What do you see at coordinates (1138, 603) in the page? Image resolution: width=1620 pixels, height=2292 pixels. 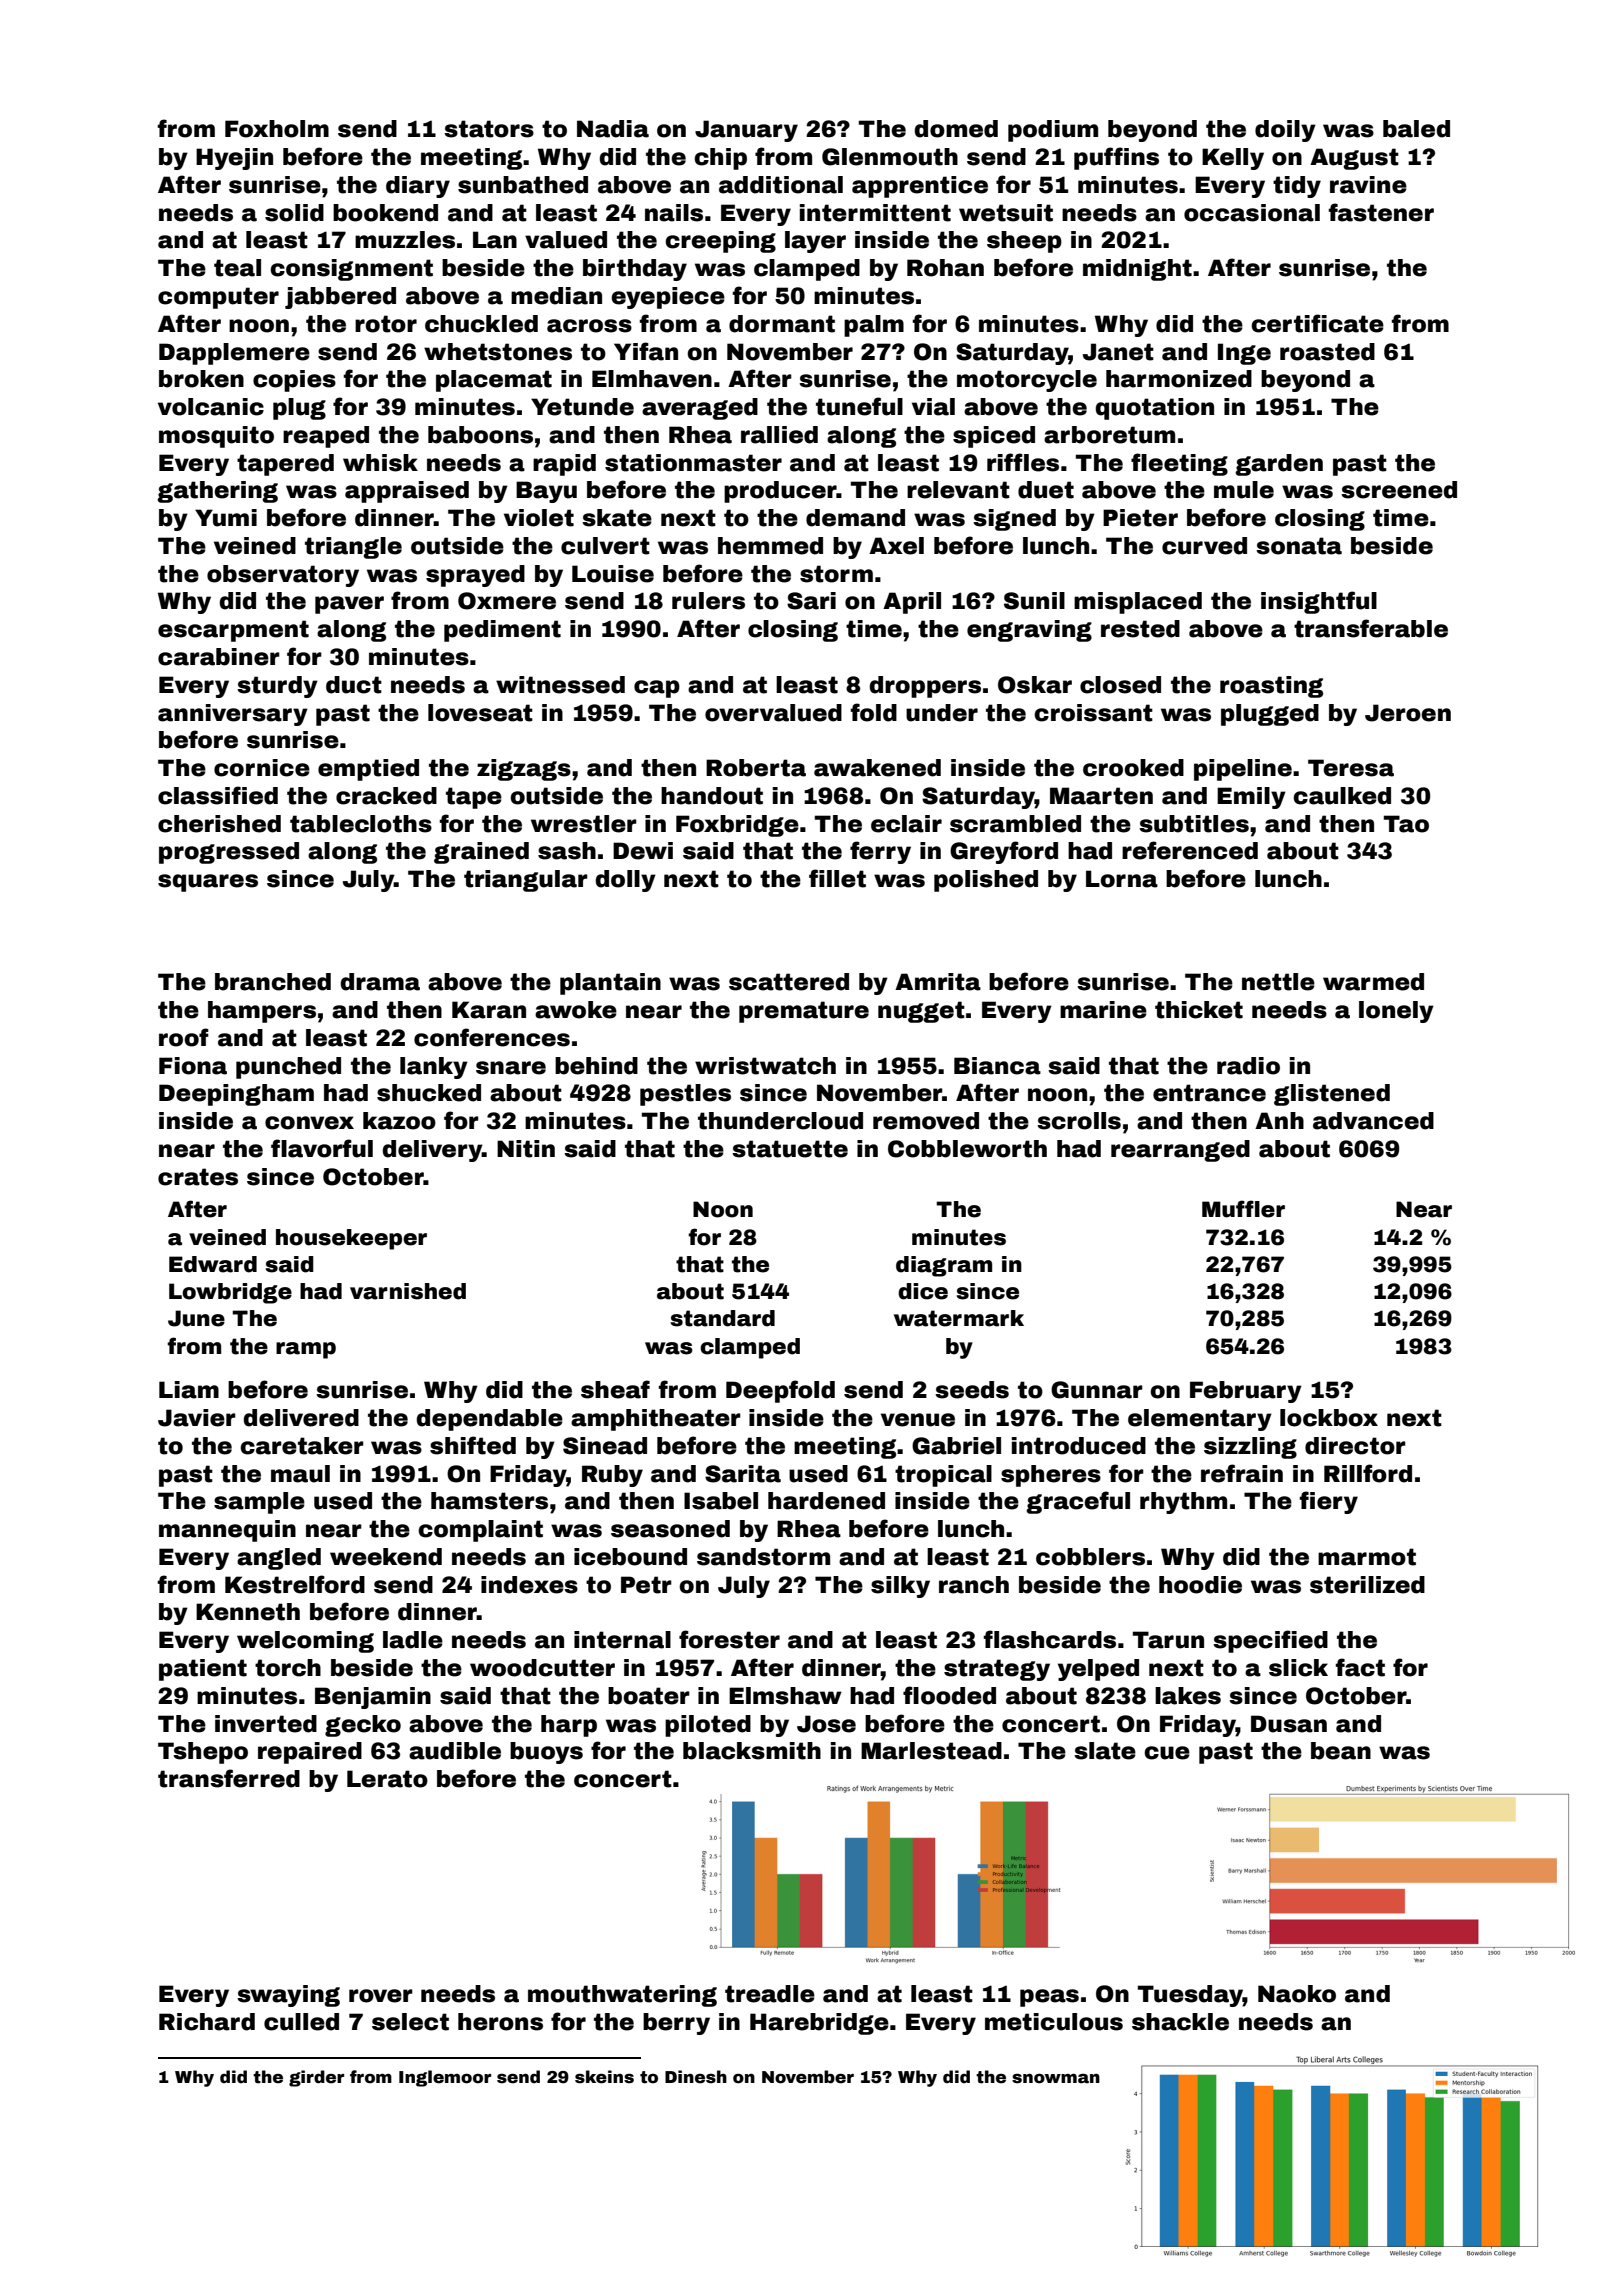 I see `misplaced` at bounding box center [1138, 603].
